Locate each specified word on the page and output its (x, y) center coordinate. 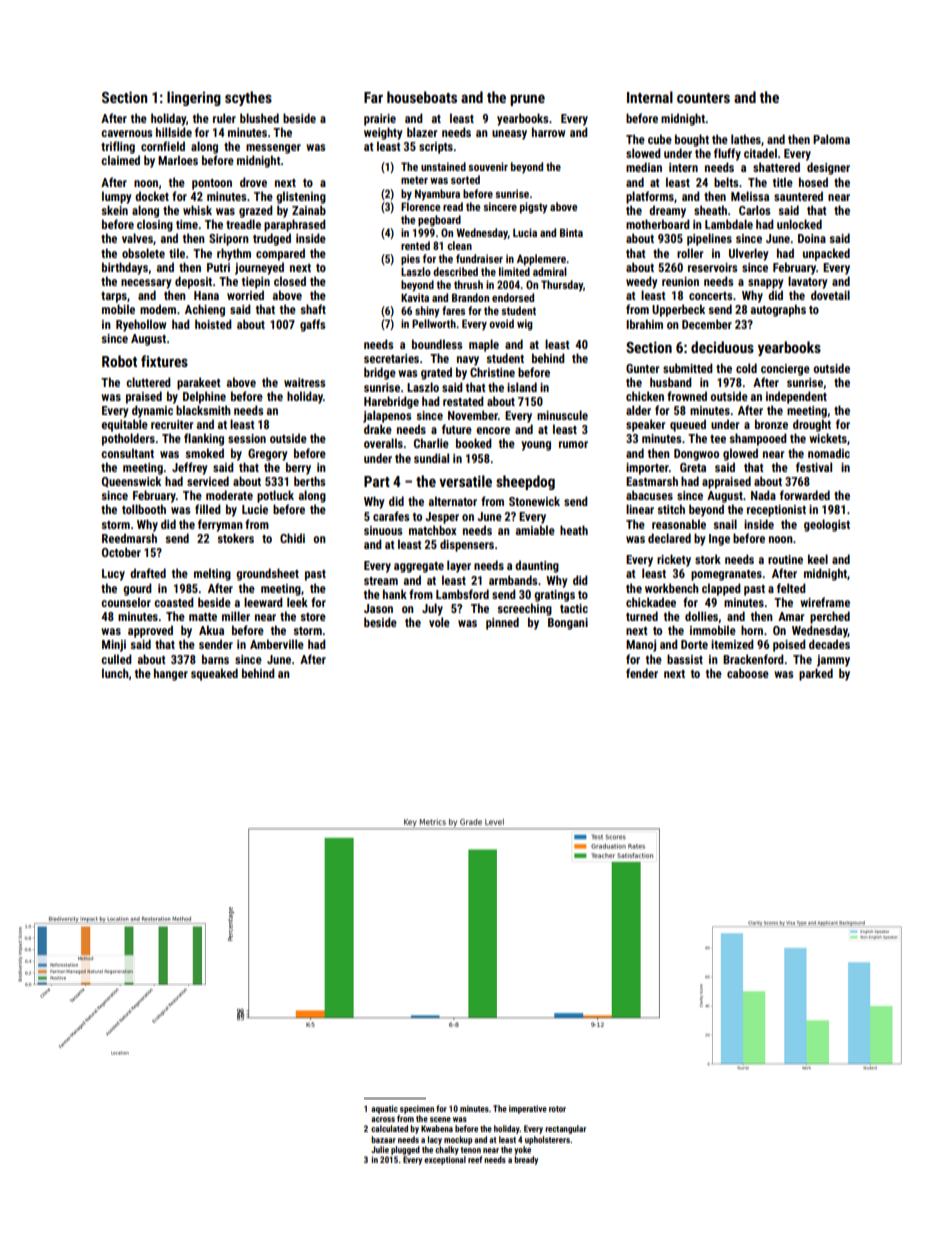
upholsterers (547, 1140)
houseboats (422, 97)
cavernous (126, 133)
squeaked (214, 674)
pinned (502, 623)
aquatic (384, 1109)
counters (703, 98)
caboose (748, 673)
